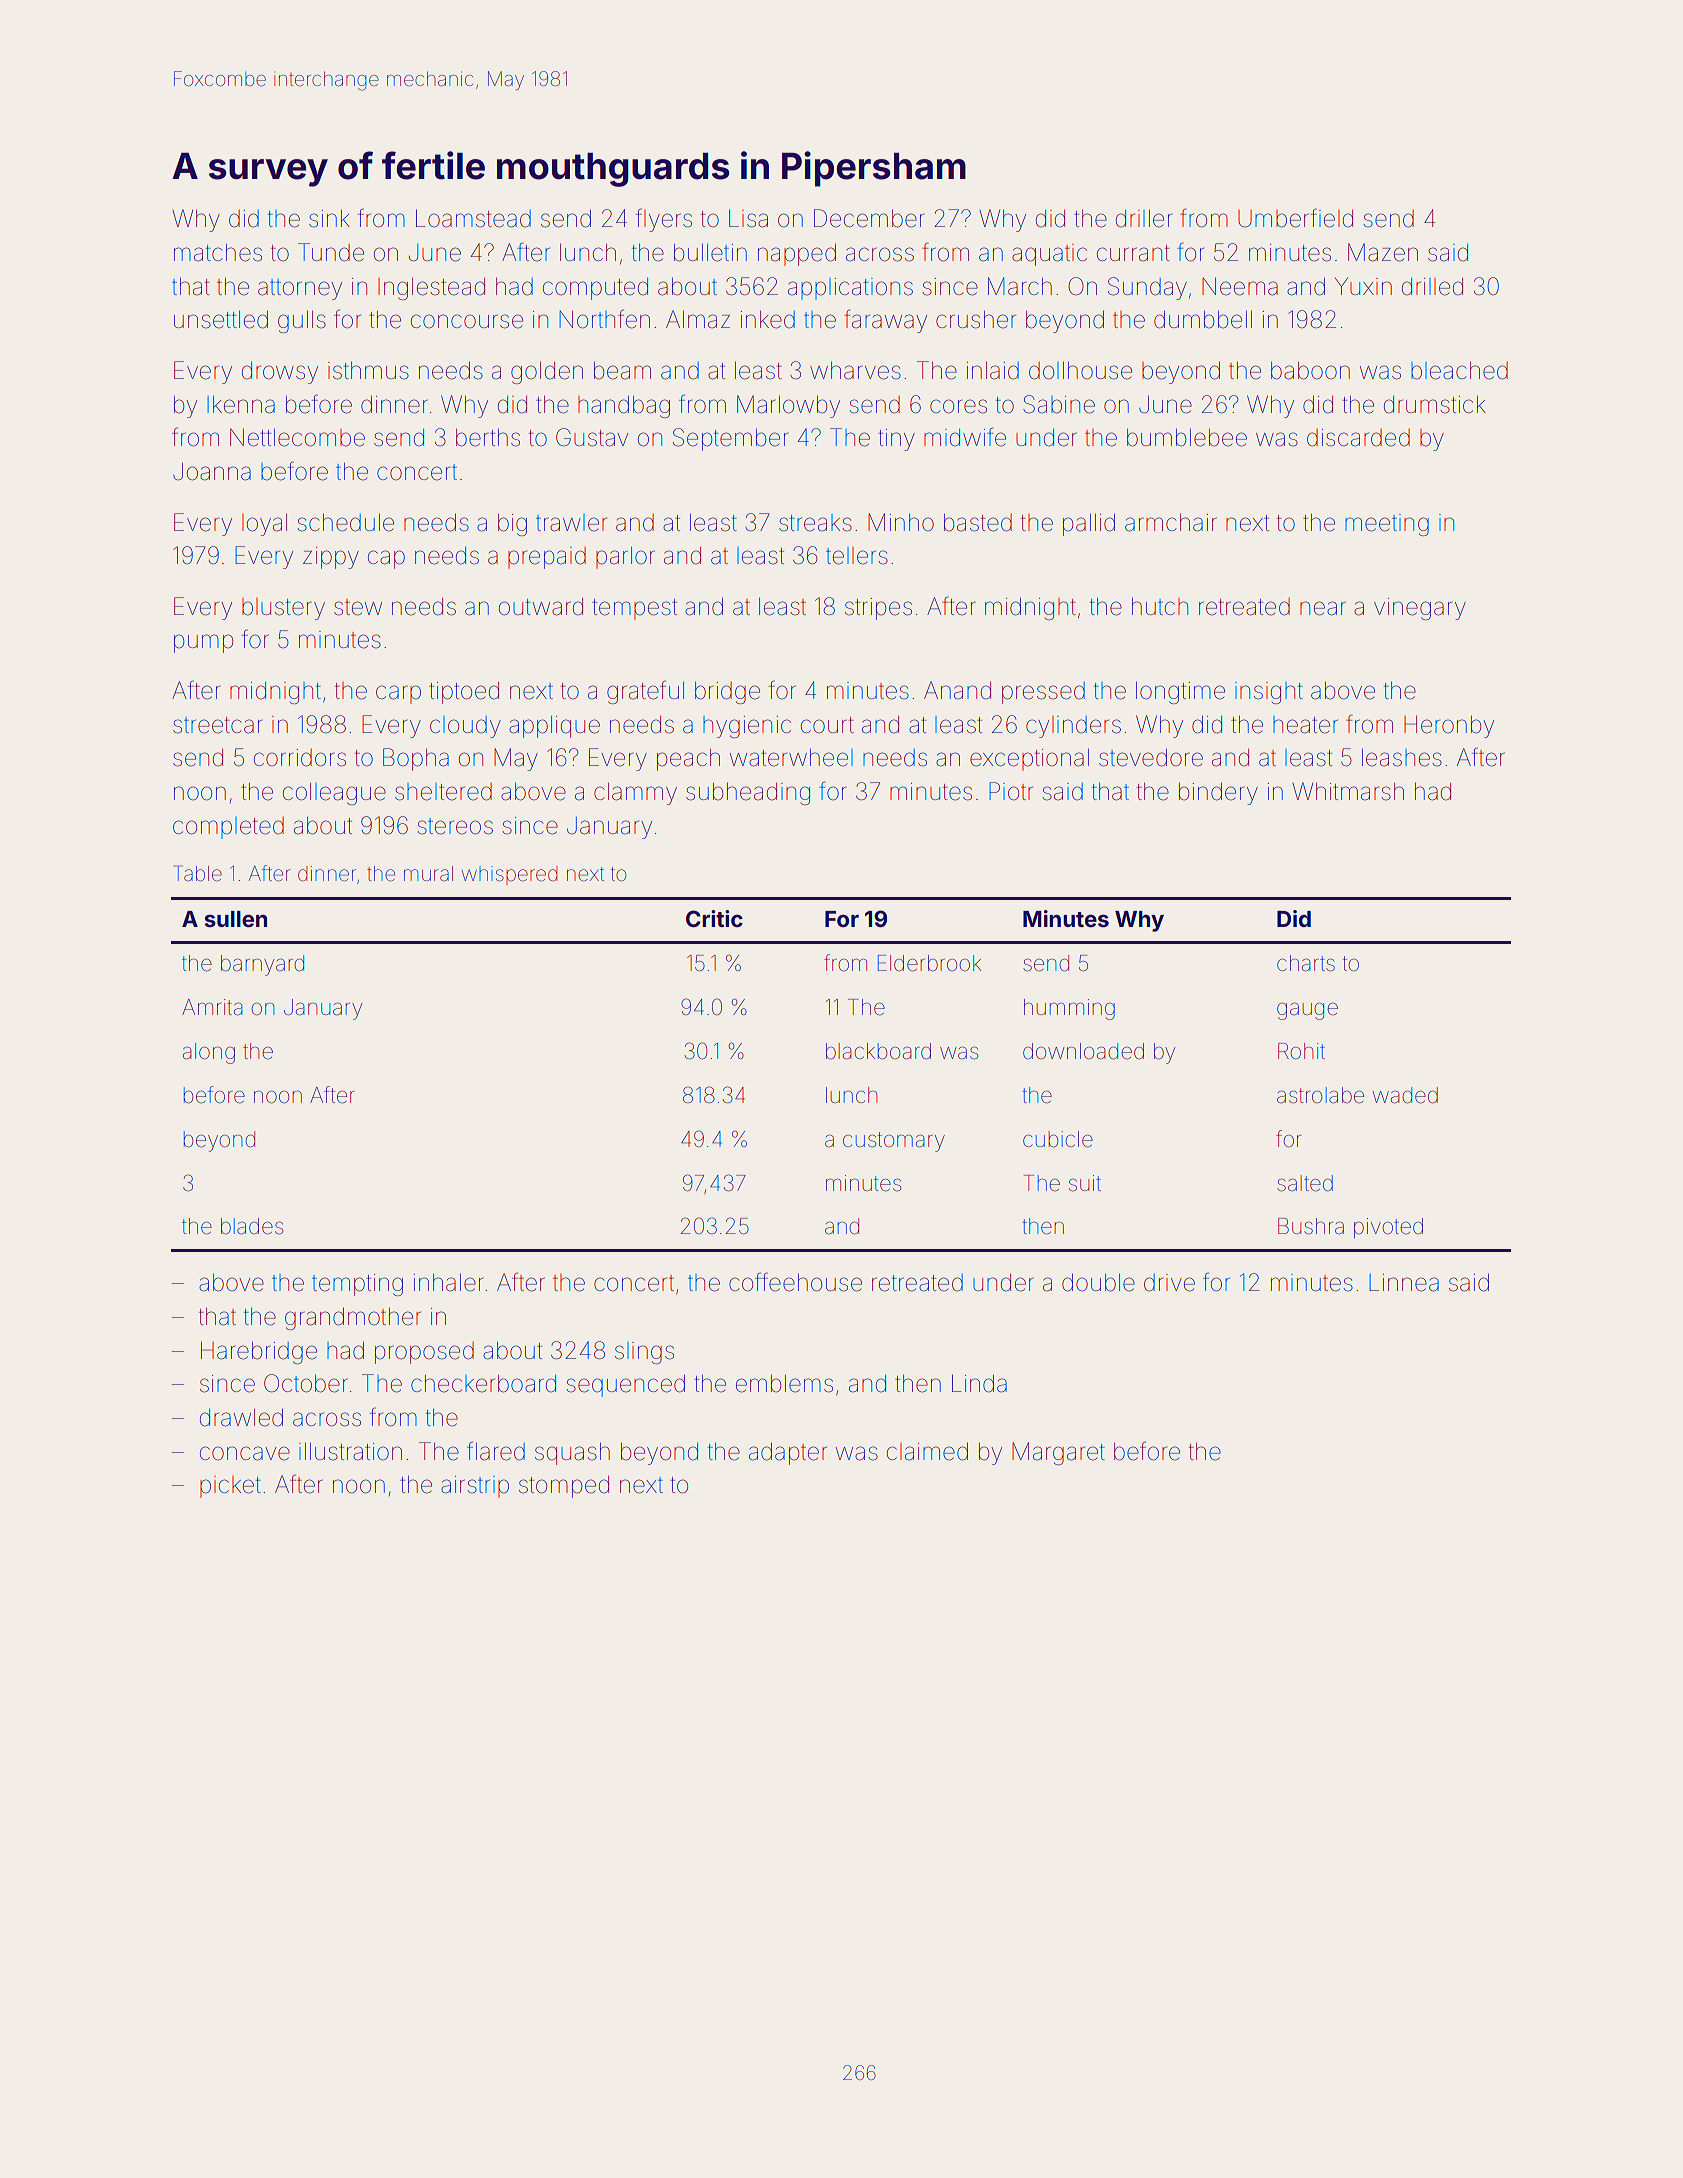 The width and height of the image is (1683, 2178). What do you see at coordinates (329, 218) in the image?
I see `sink` at bounding box center [329, 218].
